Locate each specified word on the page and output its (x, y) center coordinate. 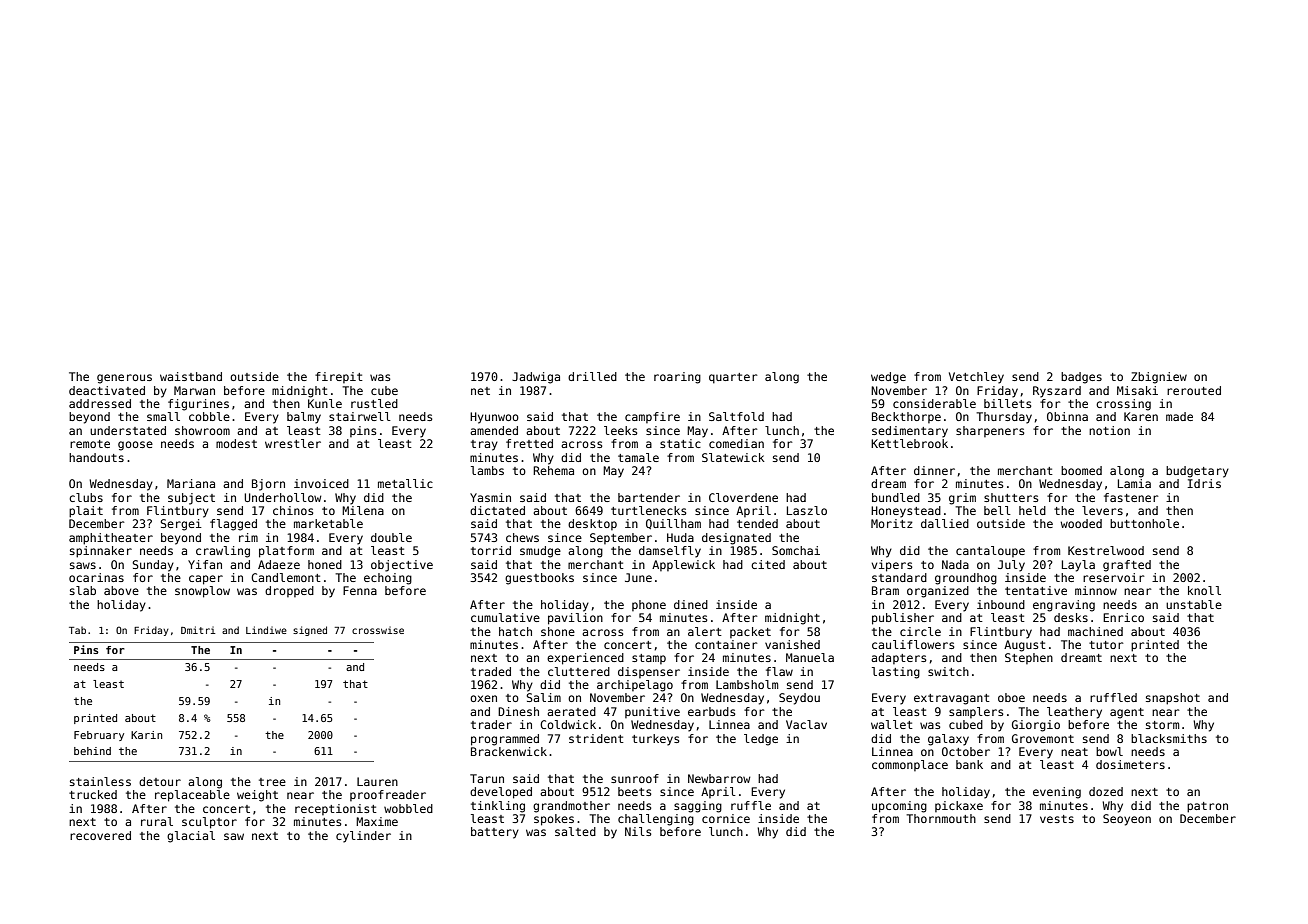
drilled (592, 376)
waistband (191, 376)
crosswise (378, 630)
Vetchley (976, 378)
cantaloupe (990, 551)
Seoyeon (1127, 820)
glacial (191, 837)
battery (495, 833)
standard (899, 577)
